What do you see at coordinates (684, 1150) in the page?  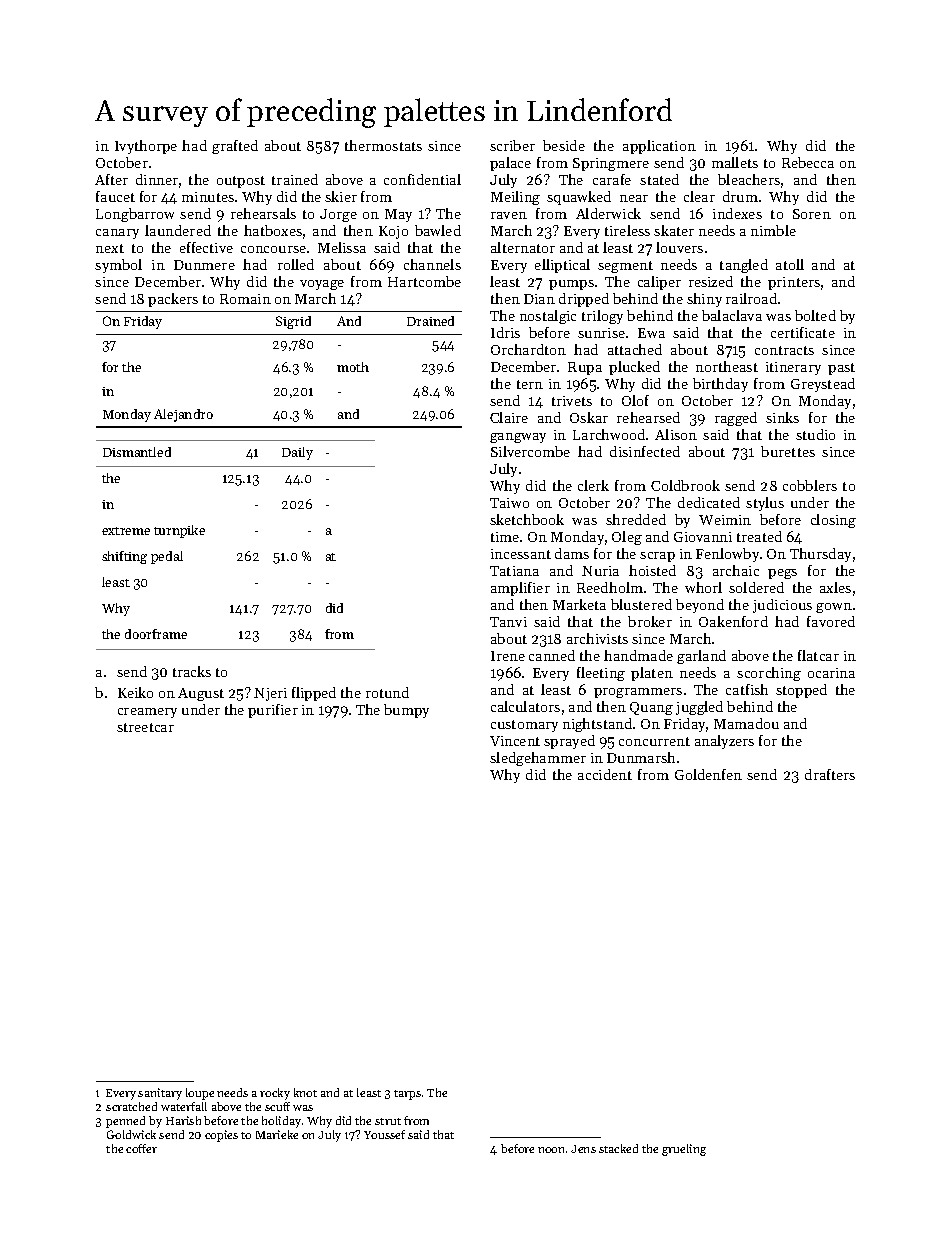 I see `grueling` at bounding box center [684, 1150].
